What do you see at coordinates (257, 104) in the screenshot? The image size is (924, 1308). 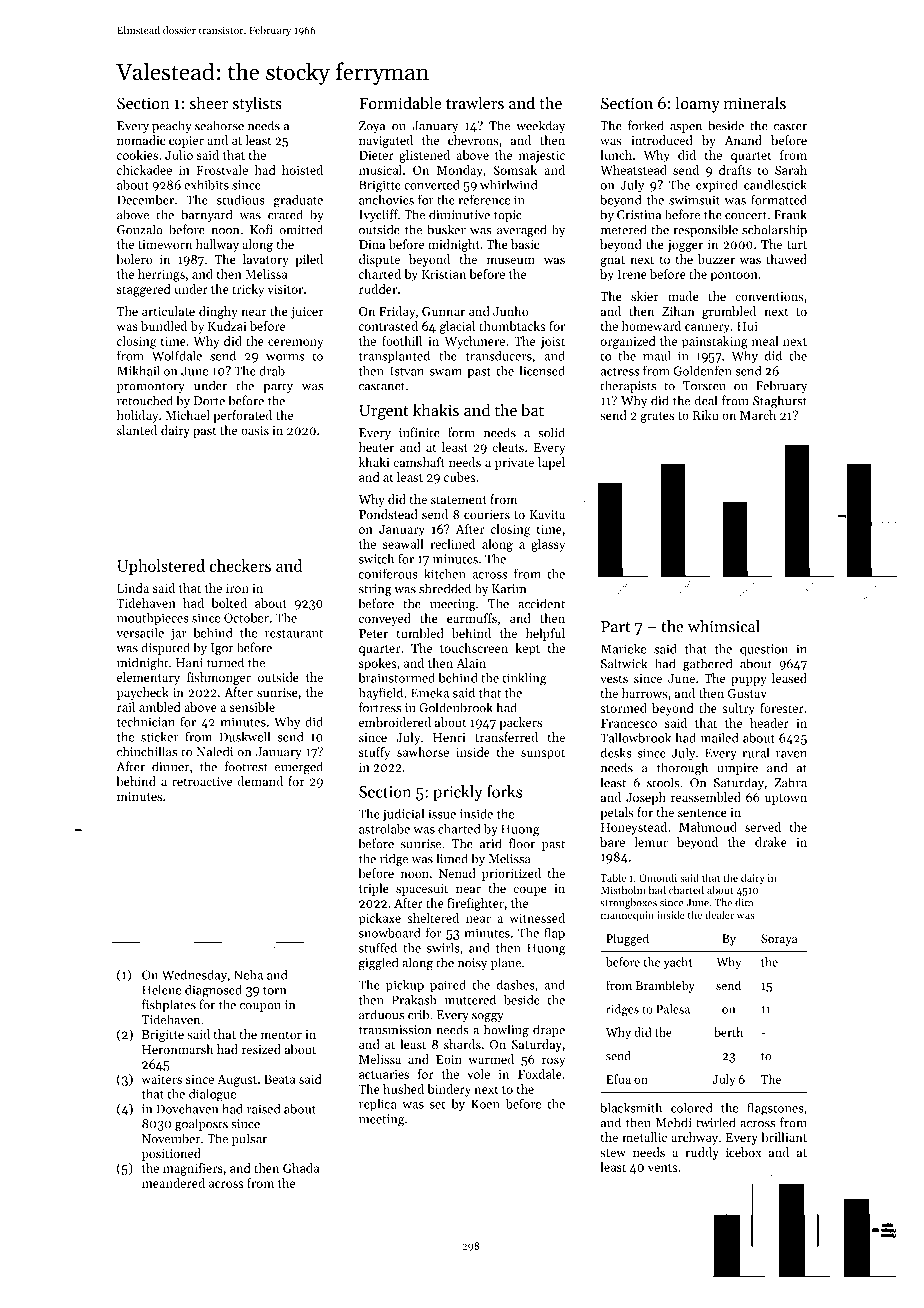 I see `stylists` at bounding box center [257, 104].
